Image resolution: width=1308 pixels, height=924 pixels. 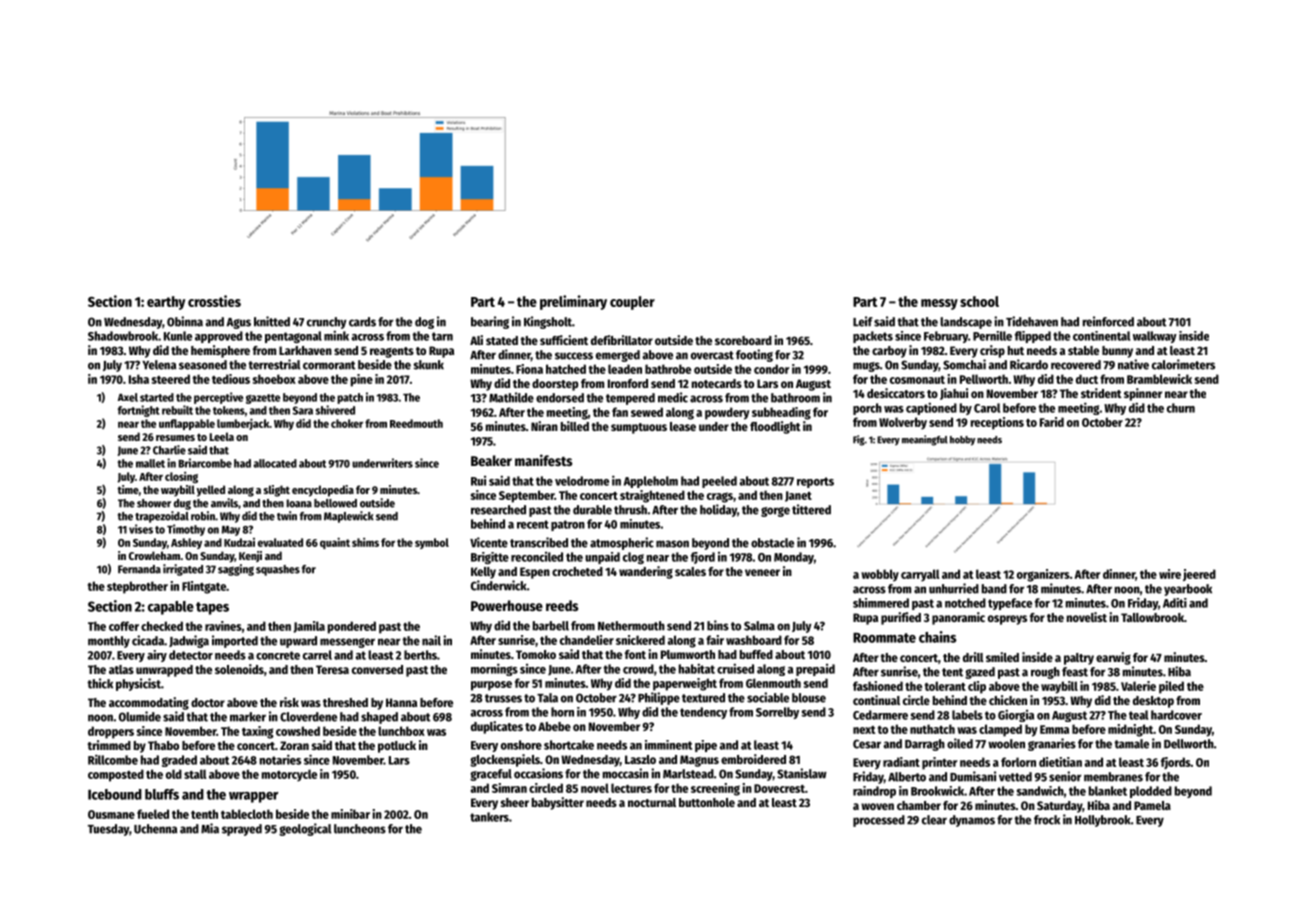 What do you see at coordinates (149, 703) in the screenshot?
I see `accommodating` at bounding box center [149, 703].
